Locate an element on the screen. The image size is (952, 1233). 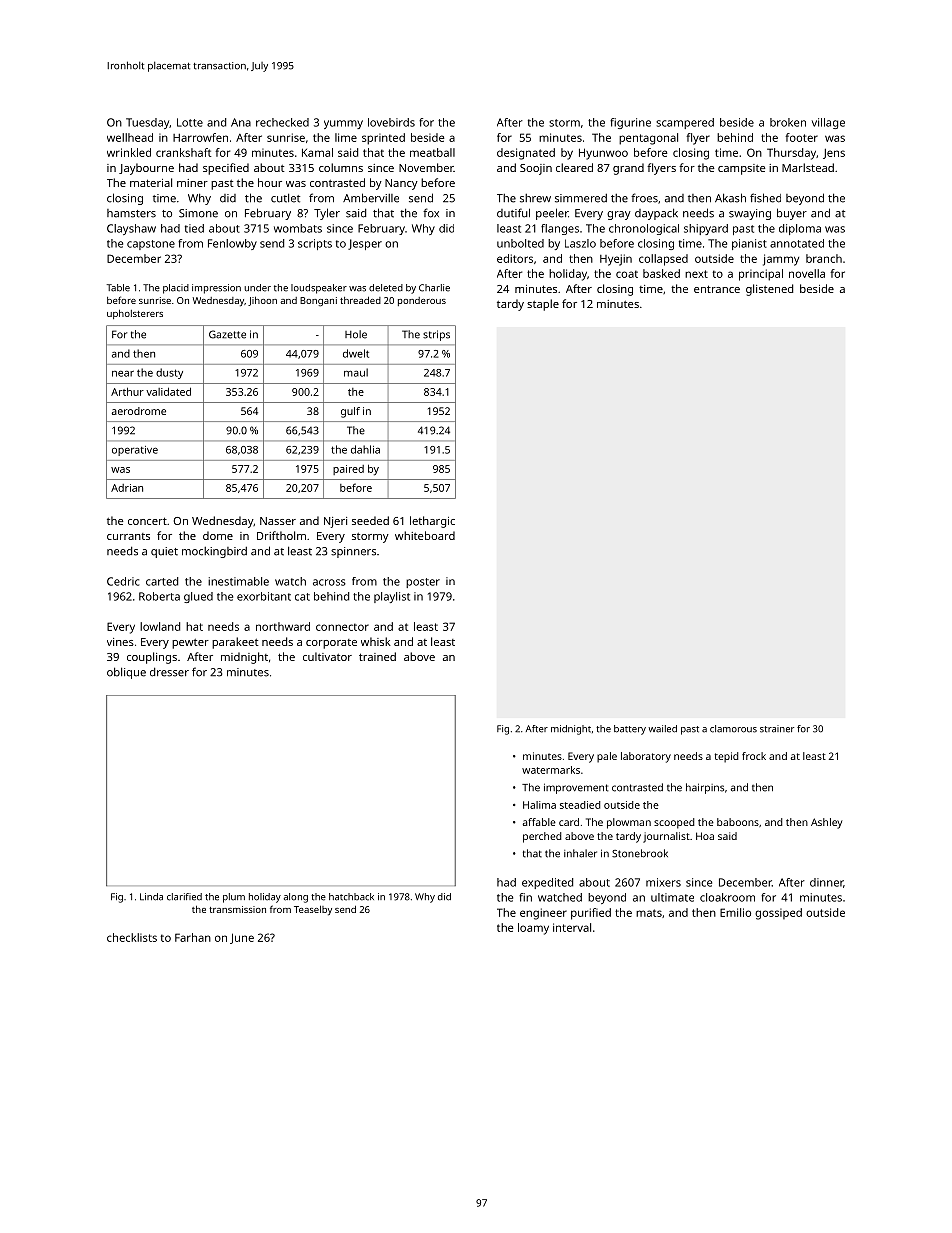
dutiful is located at coordinates (513, 213).
